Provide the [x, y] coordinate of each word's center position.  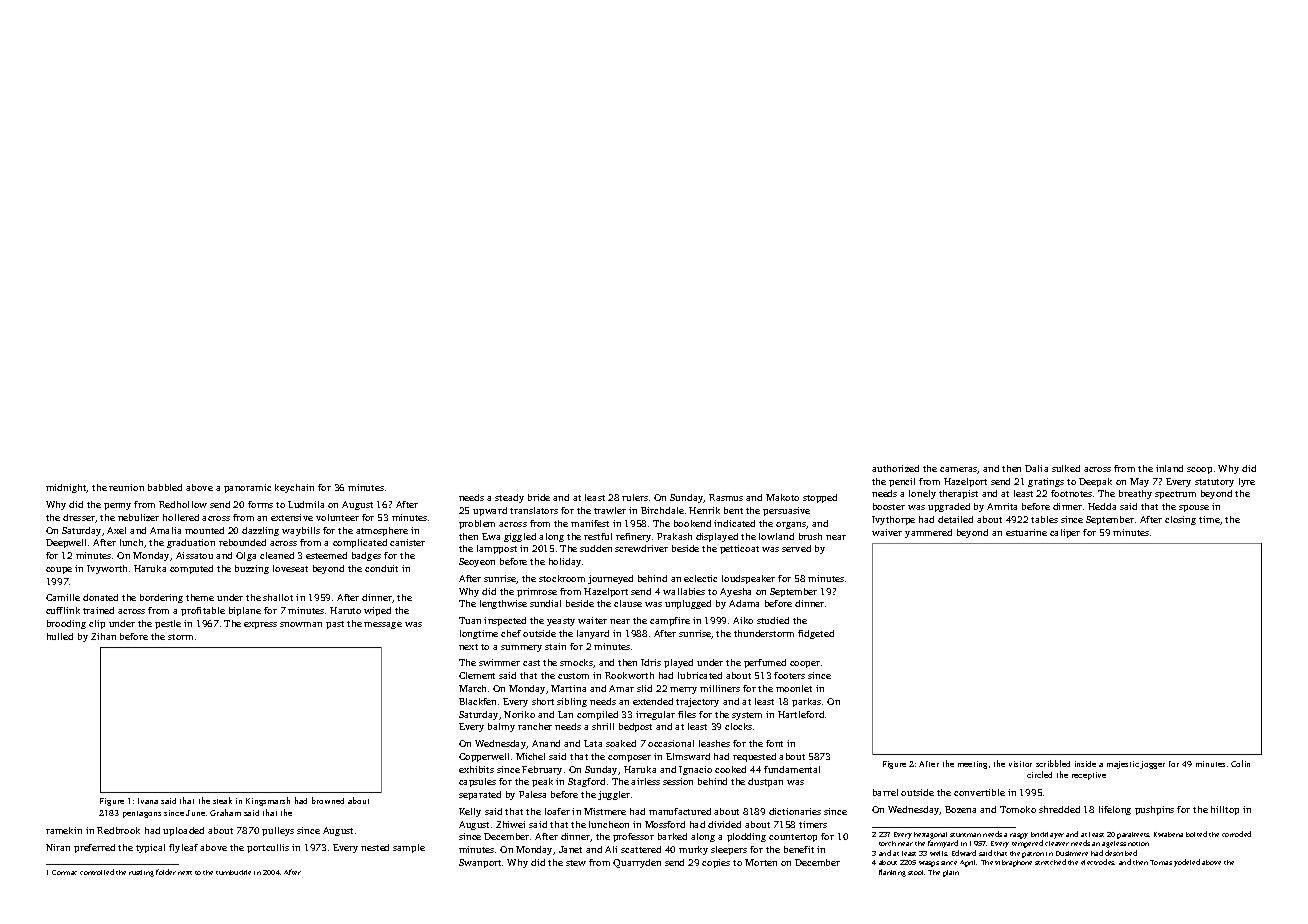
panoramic [247, 488]
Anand [546, 743]
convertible [979, 792]
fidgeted [816, 634]
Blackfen [477, 701]
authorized [895, 468]
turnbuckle [233, 872]
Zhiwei [510, 824]
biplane [245, 611]
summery [521, 648]
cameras [958, 469]
